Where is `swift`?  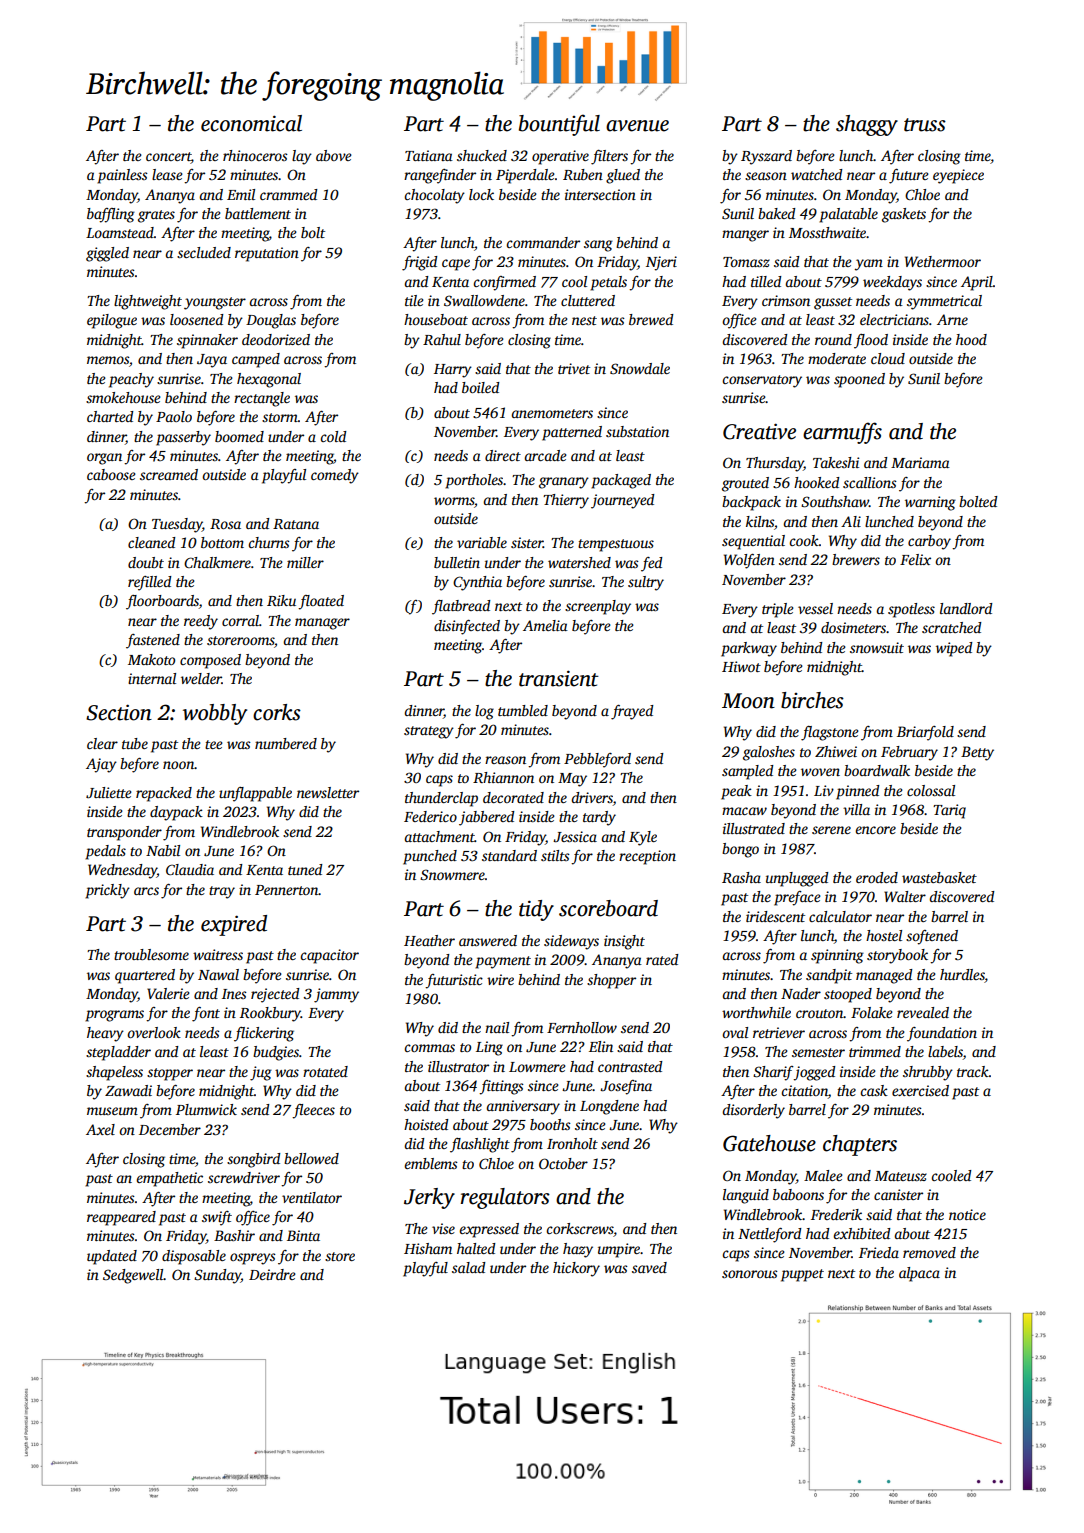 swift is located at coordinates (217, 1218).
